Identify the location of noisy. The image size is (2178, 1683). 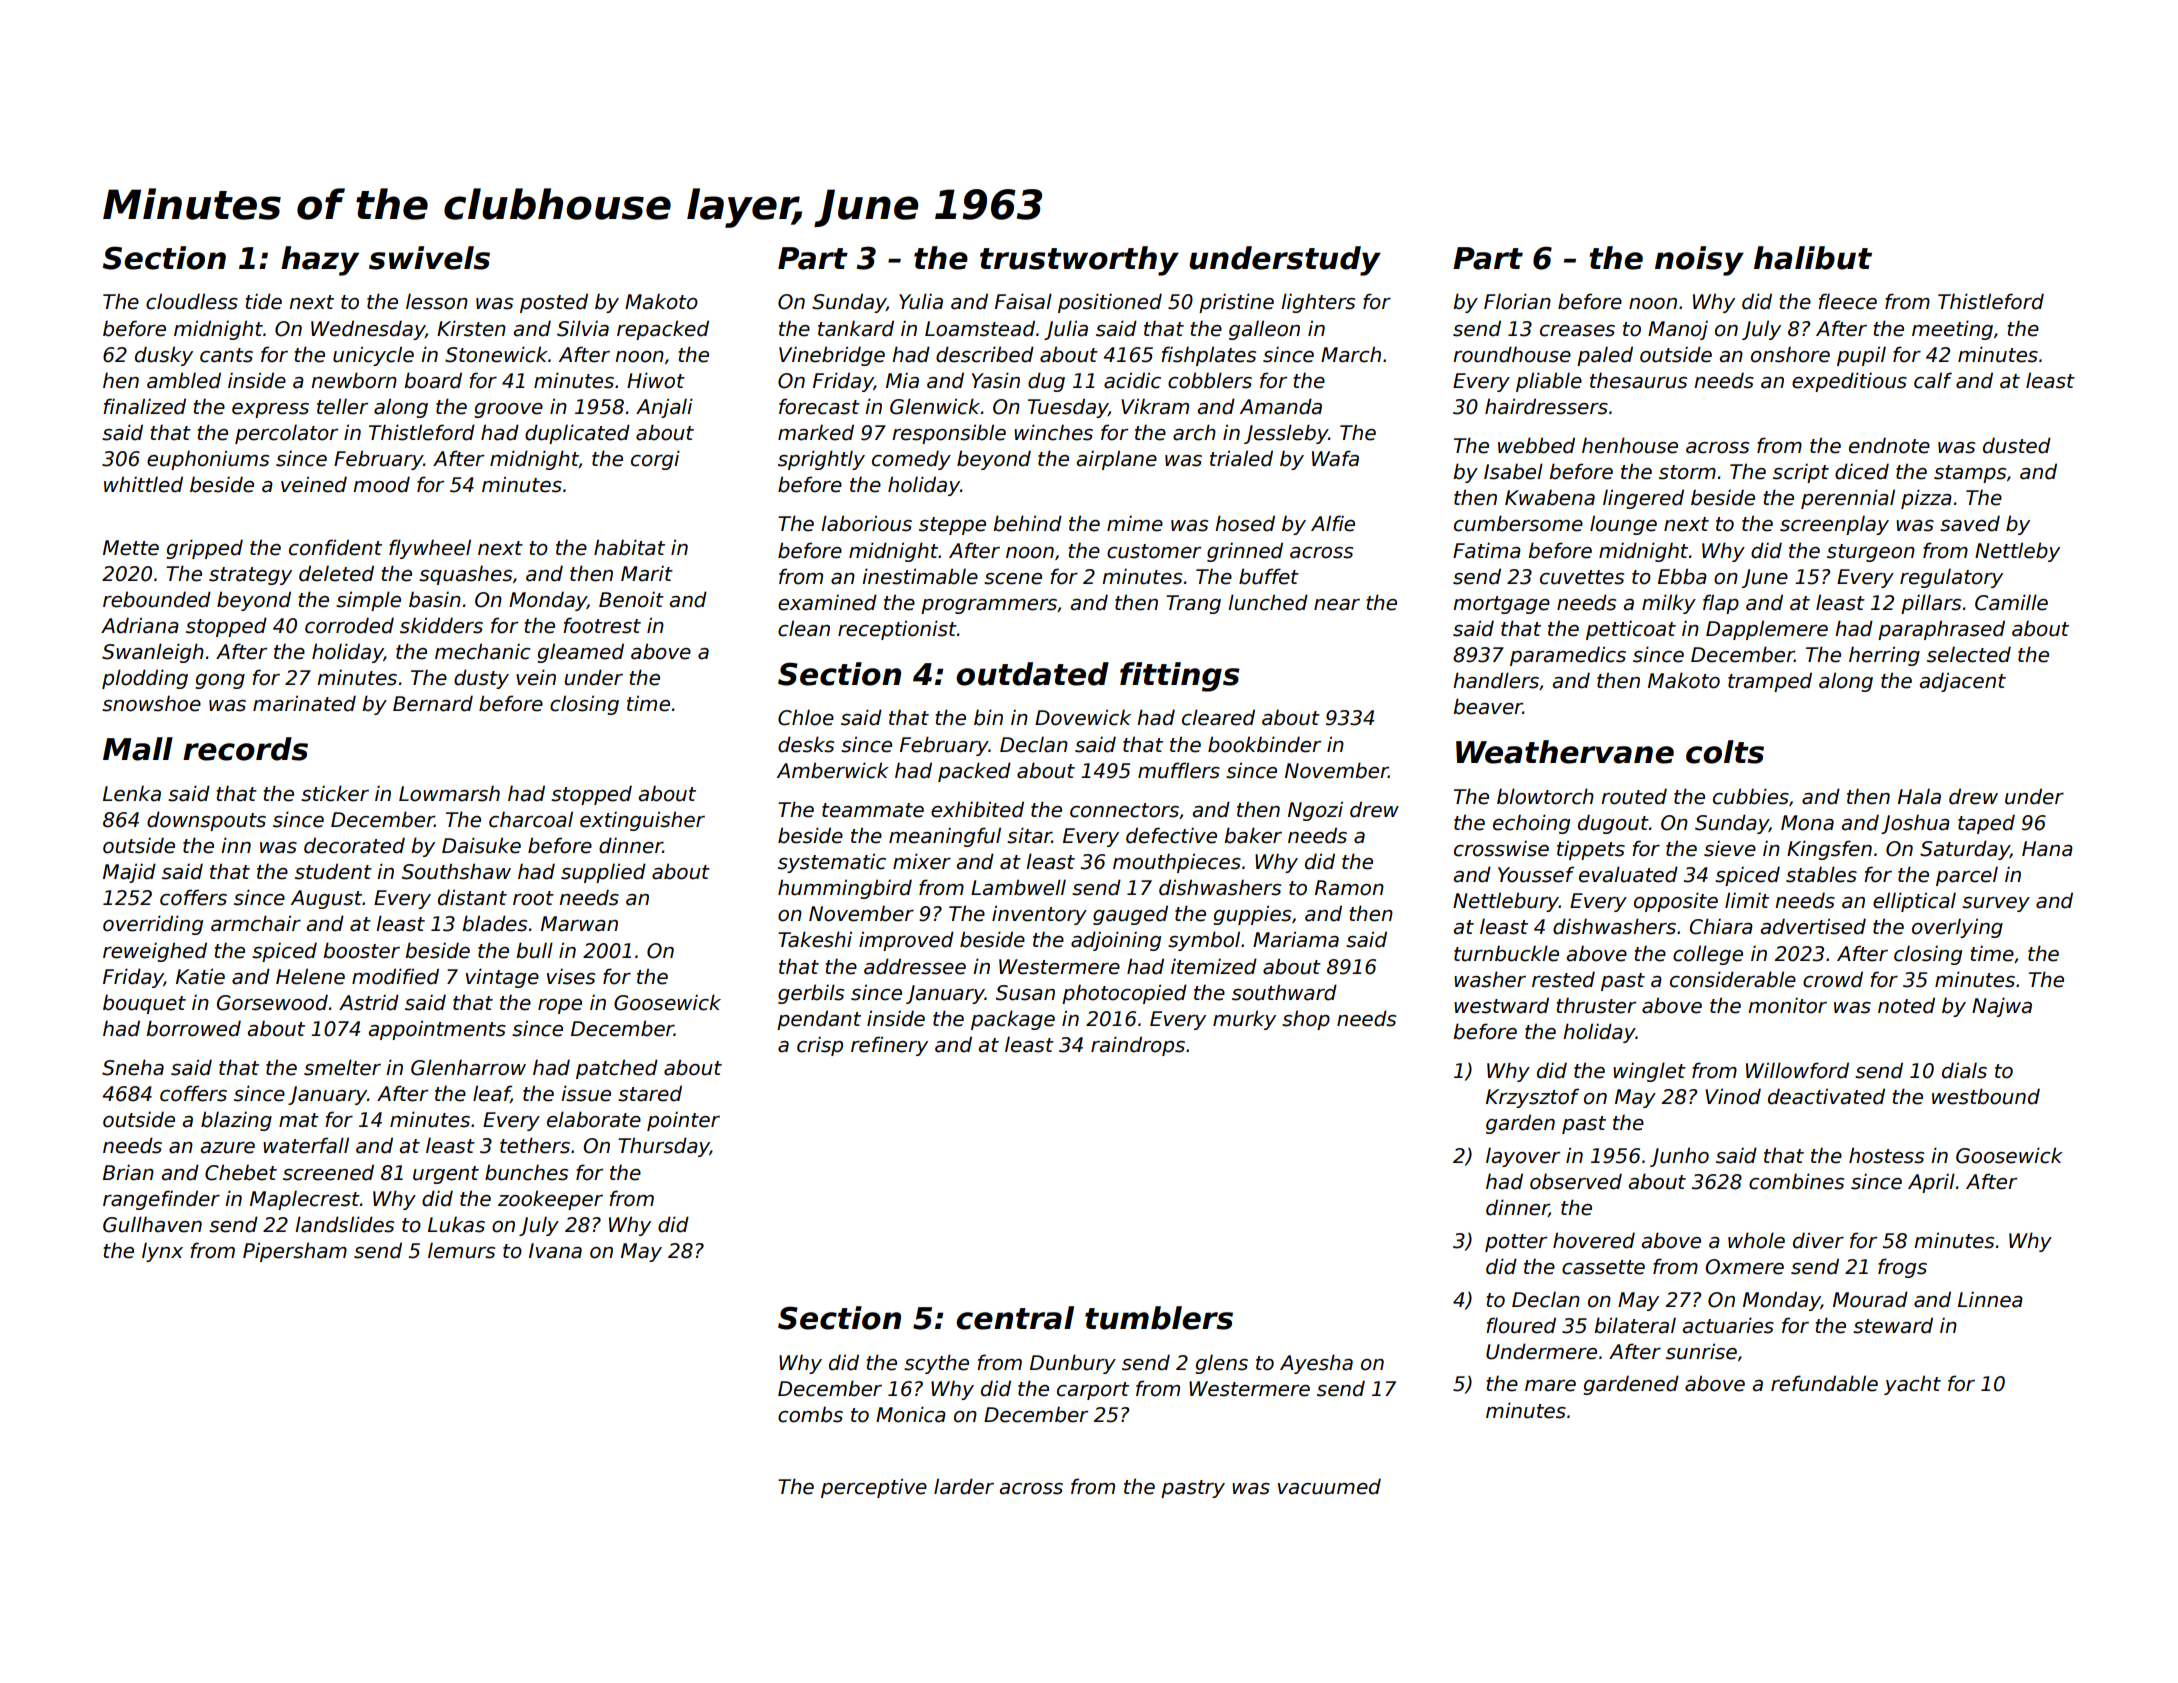
(1699, 261).
